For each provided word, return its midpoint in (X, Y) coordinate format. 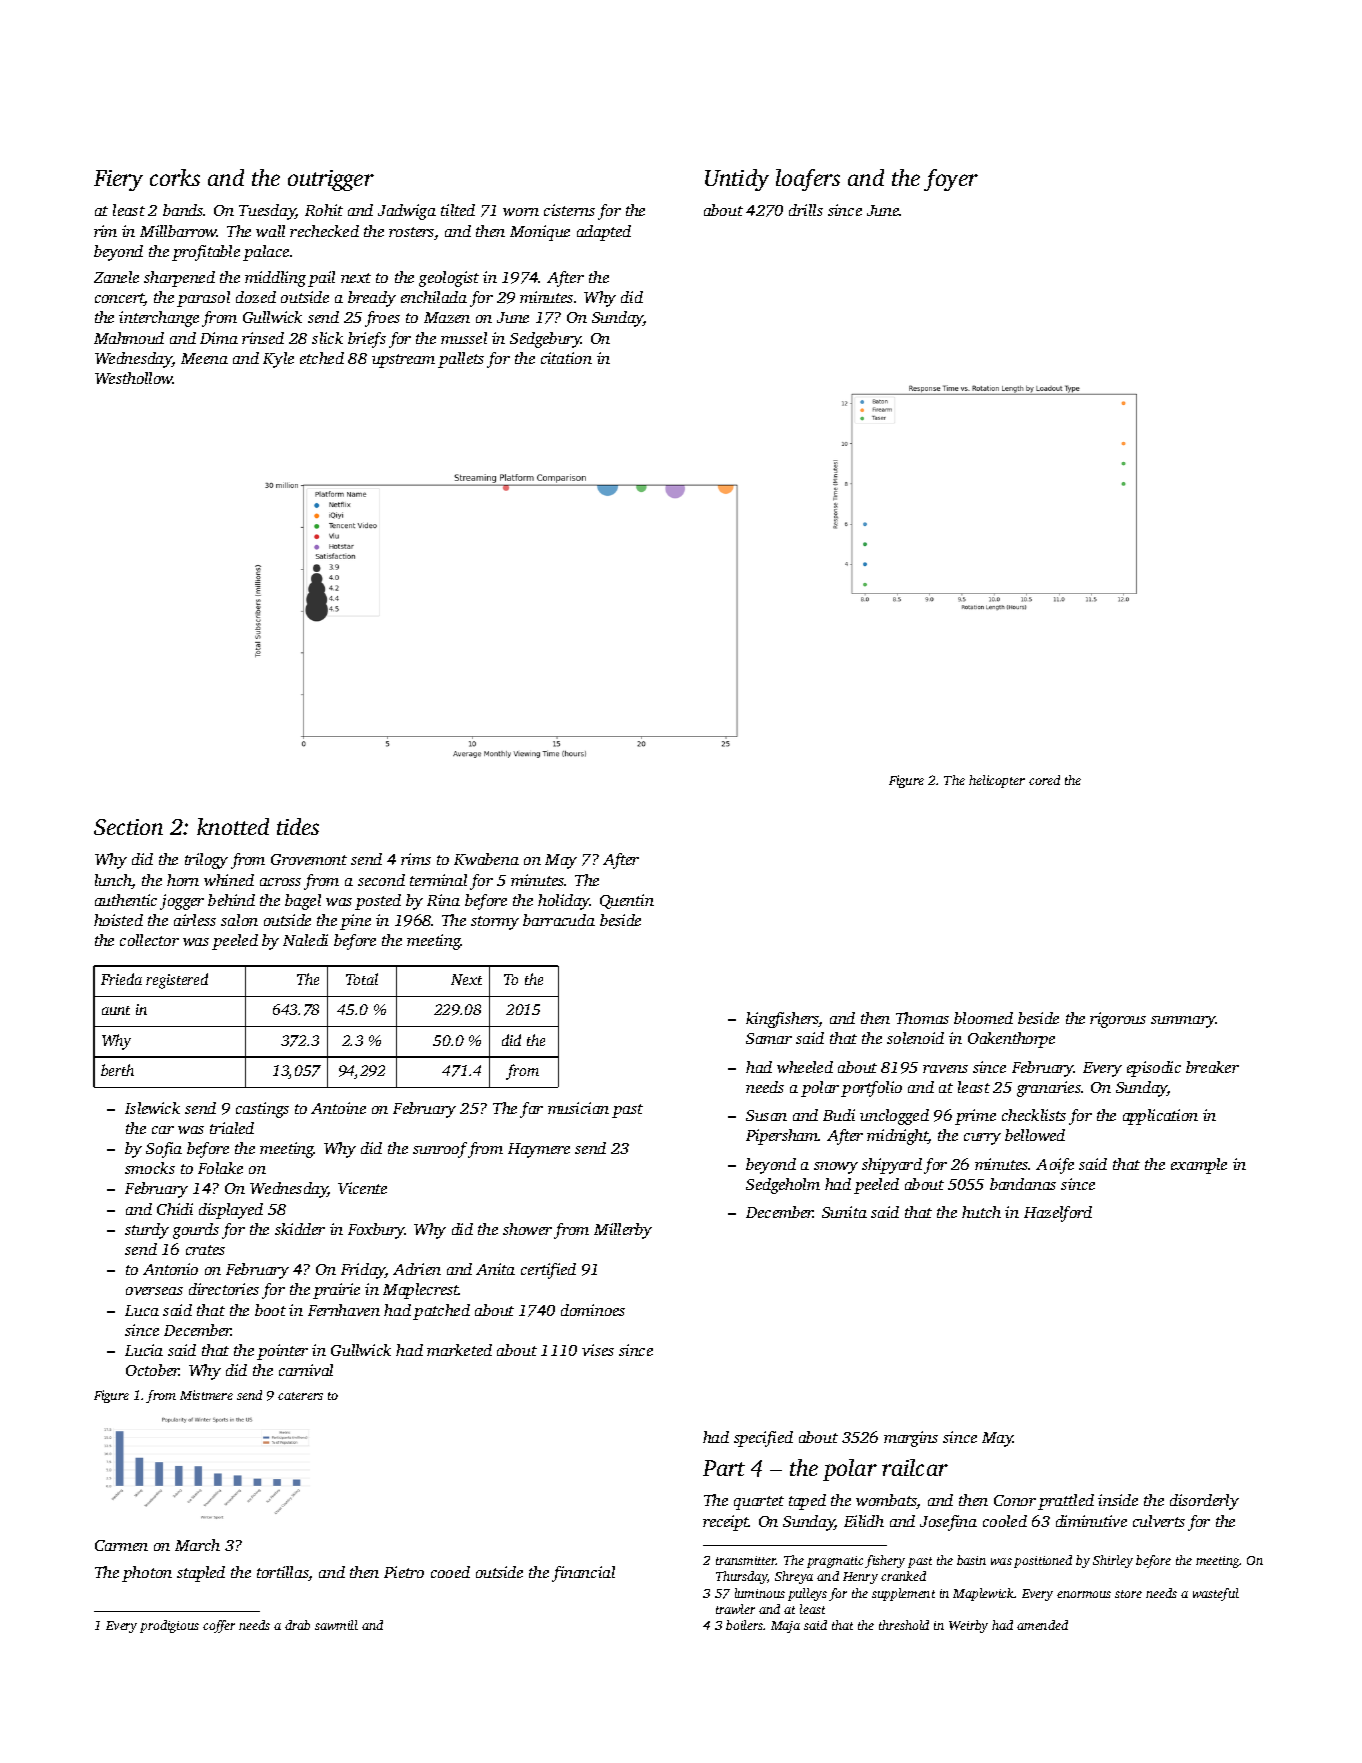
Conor (1015, 1500)
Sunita (844, 1212)
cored (1044, 780)
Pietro (404, 1572)
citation (566, 358)
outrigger (331, 180)
